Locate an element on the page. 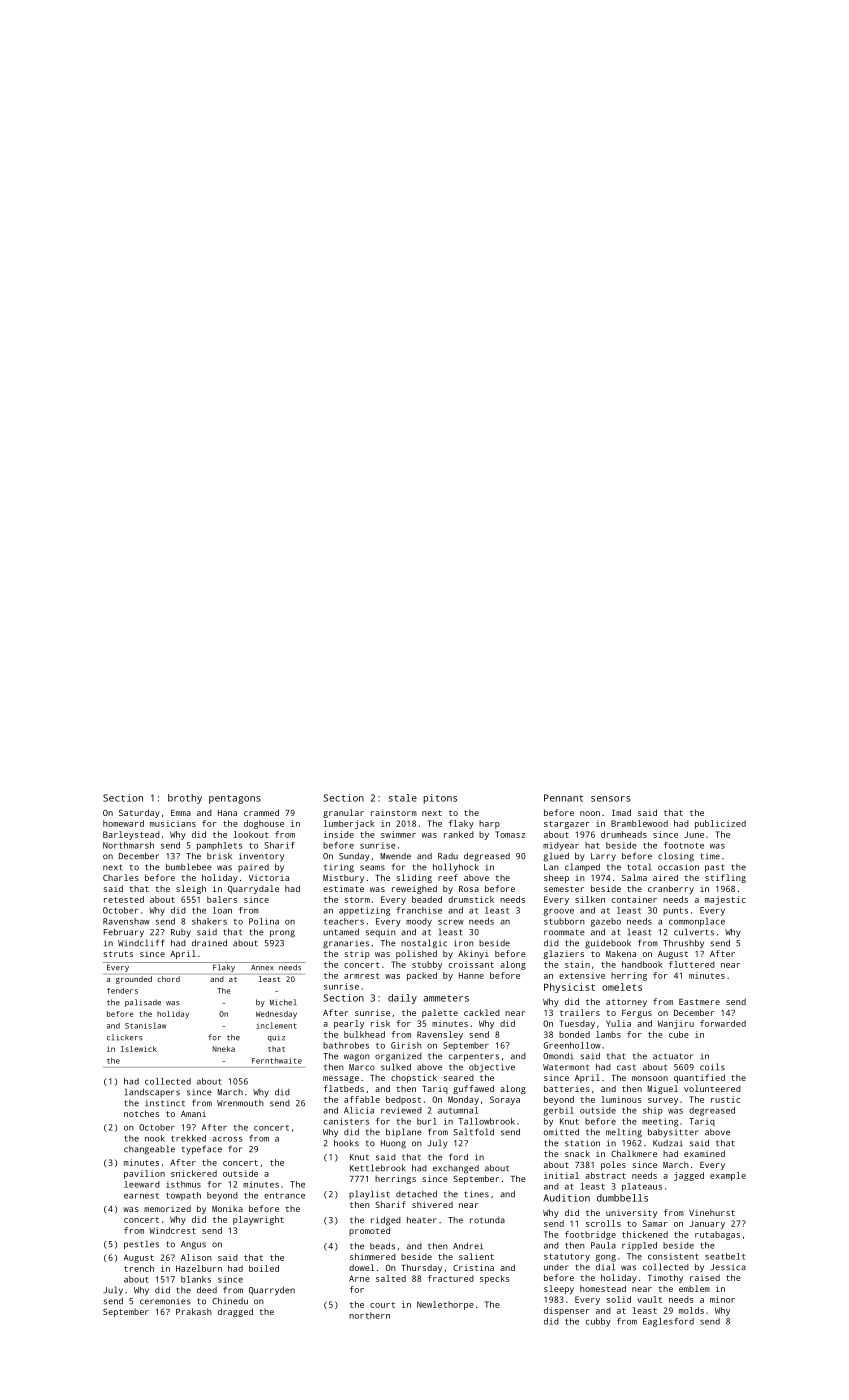 The image size is (849, 1400). Quarryden is located at coordinates (272, 1291).
